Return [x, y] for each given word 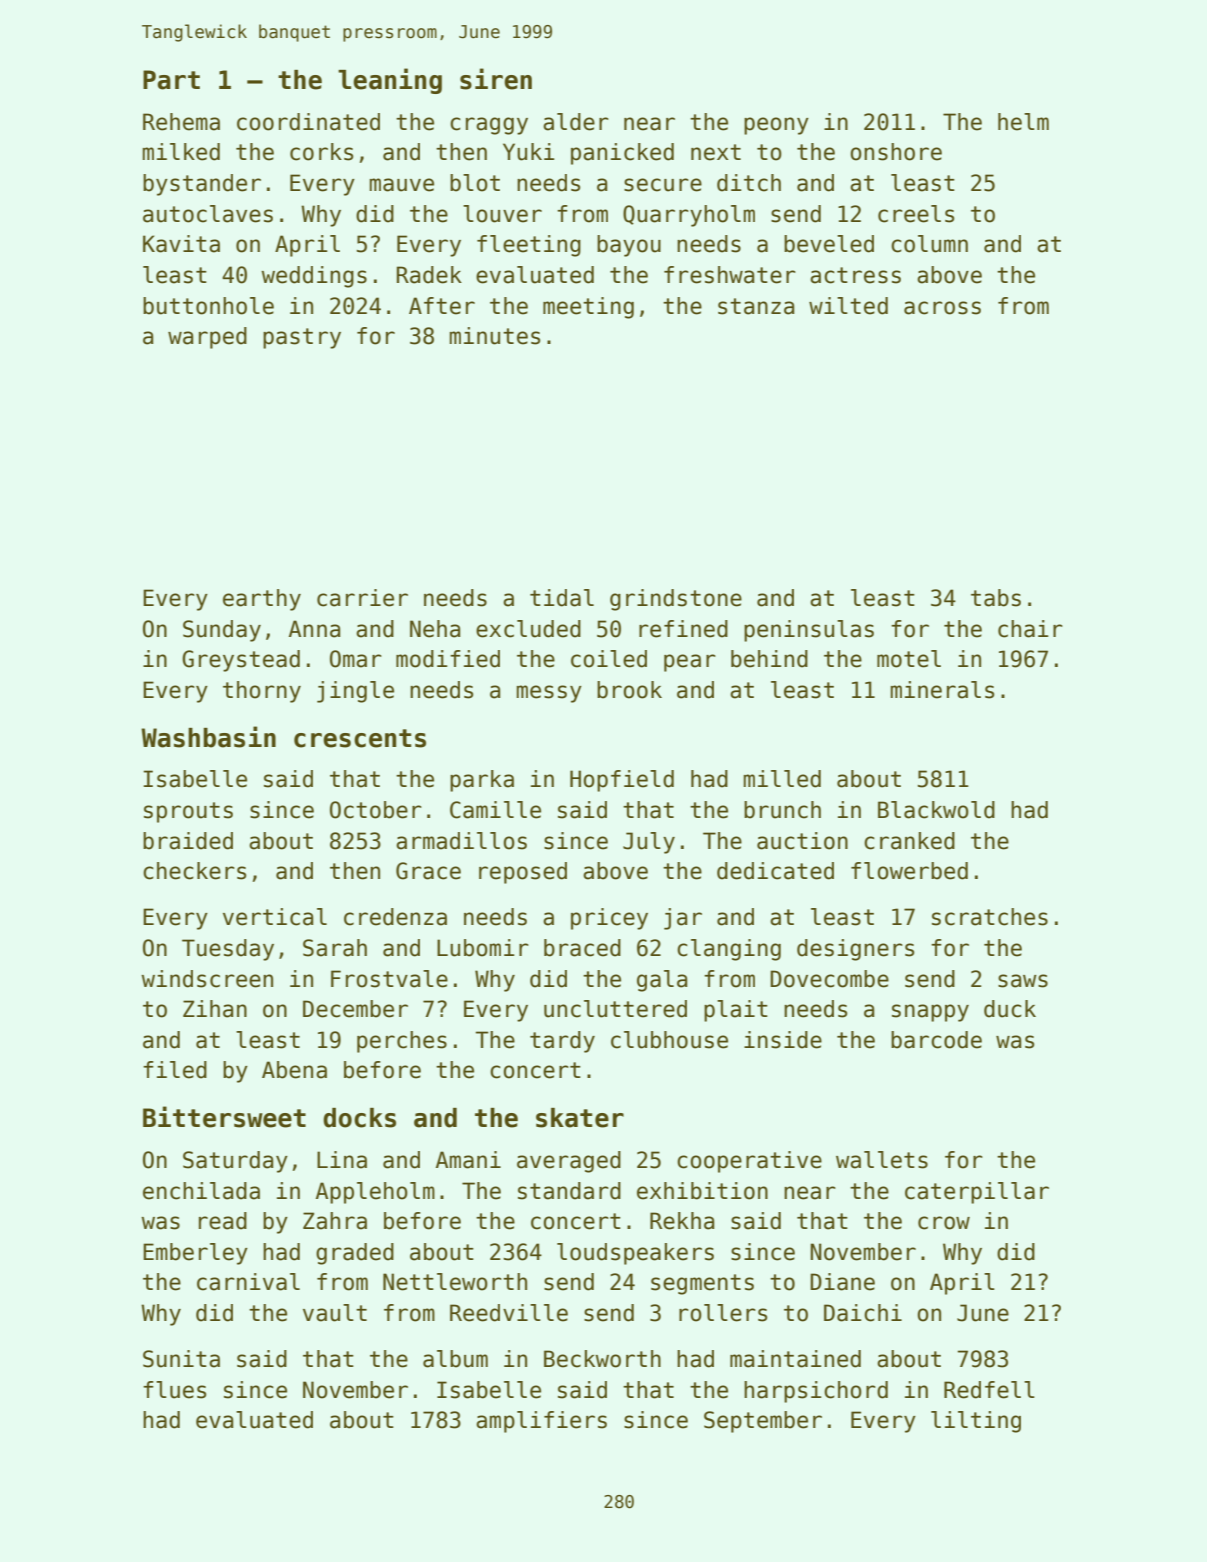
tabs [996, 598]
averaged [569, 1162]
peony [776, 126]
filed [175, 1070]
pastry [302, 338]
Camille [495, 810]
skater [580, 1118]
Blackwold [936, 810]
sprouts [188, 812]
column [929, 244]
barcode [936, 1040]
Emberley [195, 1254]
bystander [202, 185]
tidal [562, 598]
